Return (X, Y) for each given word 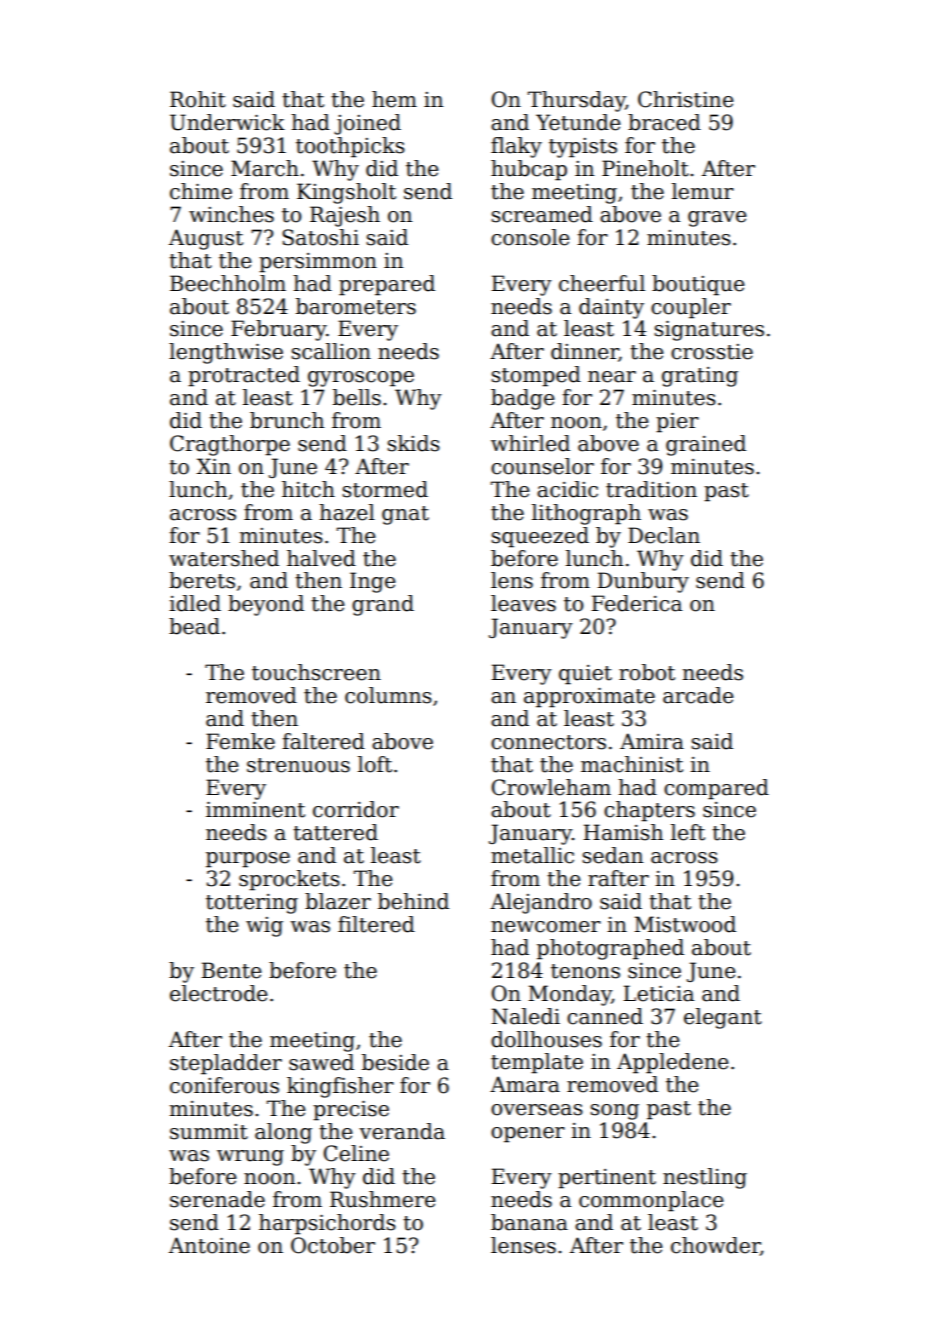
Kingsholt (346, 193)
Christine (686, 99)
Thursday (577, 101)
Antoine (209, 1245)
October (333, 1245)
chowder (715, 1245)
